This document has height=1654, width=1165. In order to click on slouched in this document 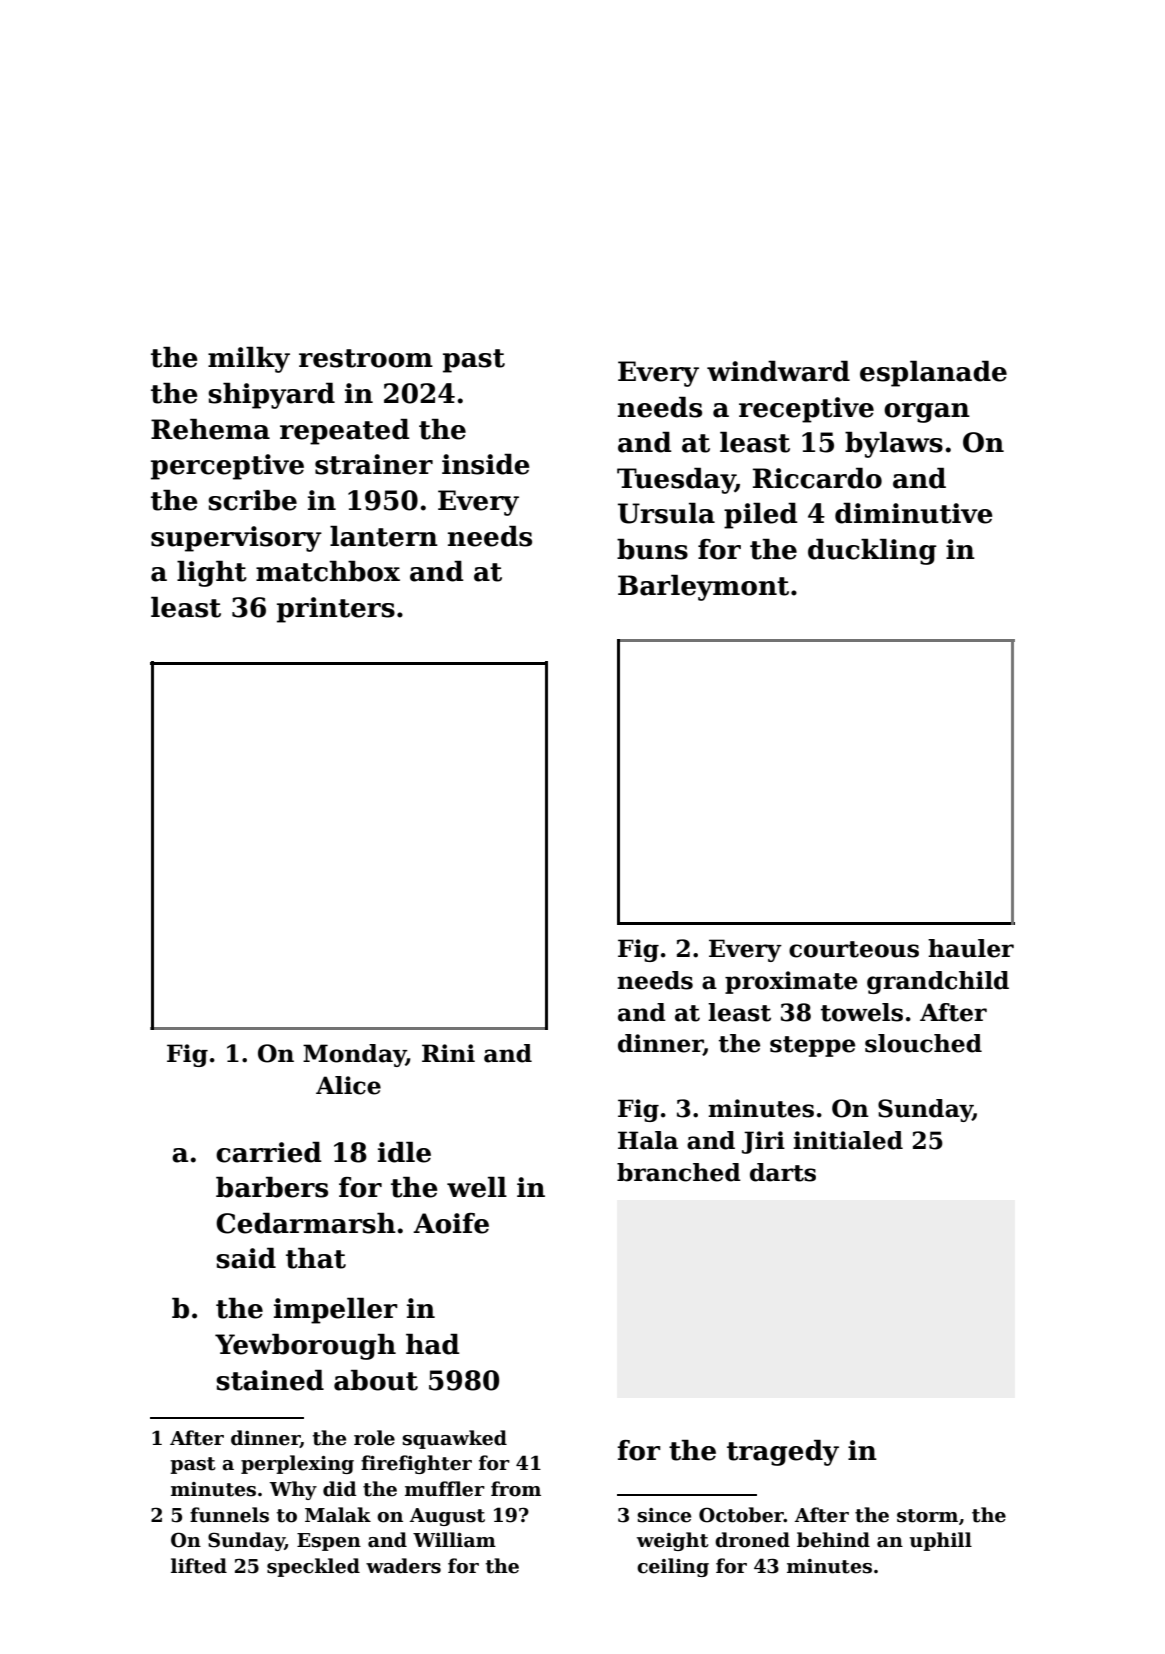, I will do `click(923, 1043)`.
